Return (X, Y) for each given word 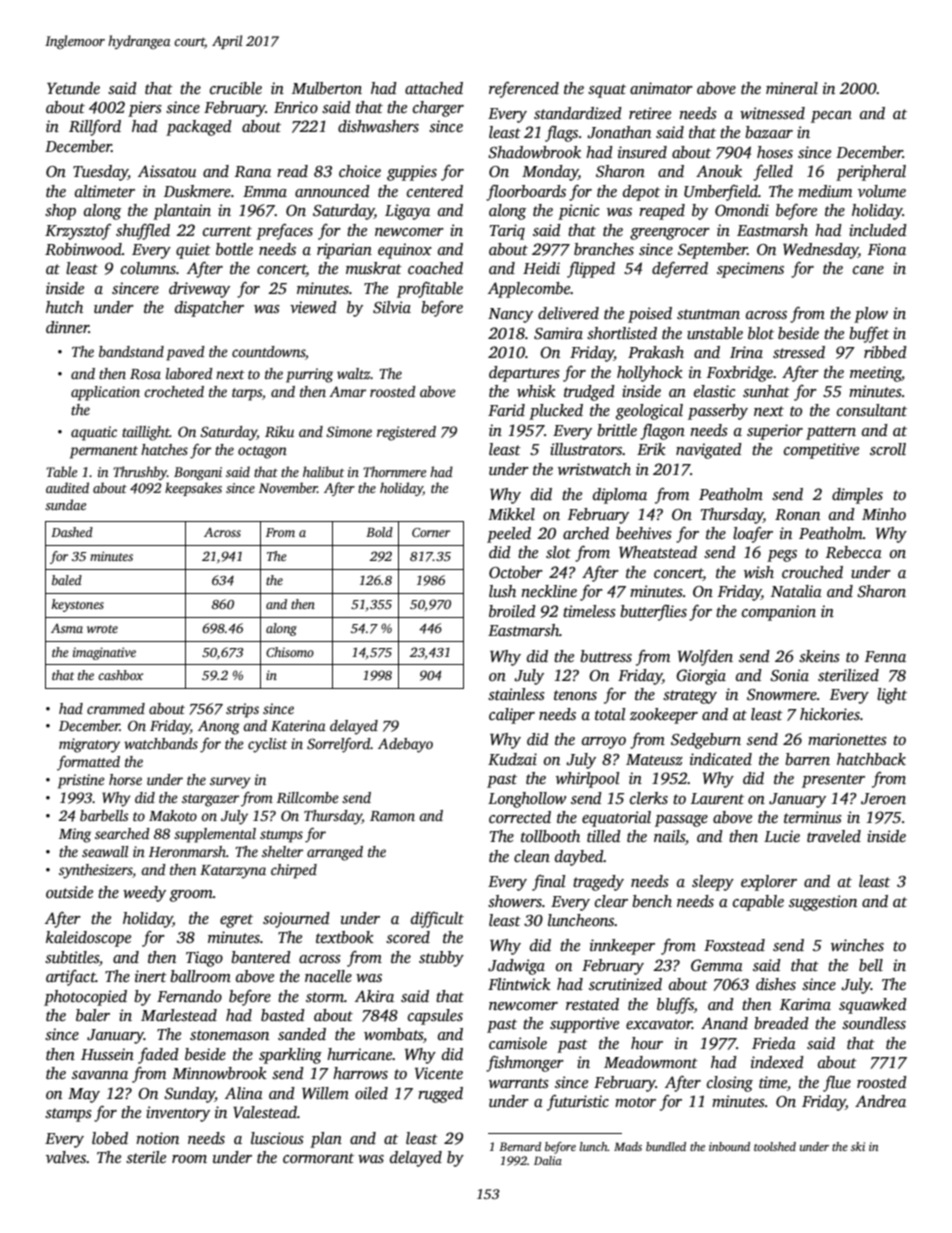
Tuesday (100, 173)
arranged (335, 853)
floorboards (526, 193)
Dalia (548, 1160)
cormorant (318, 1158)
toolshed (775, 1146)
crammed (116, 708)
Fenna (885, 656)
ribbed (885, 352)
